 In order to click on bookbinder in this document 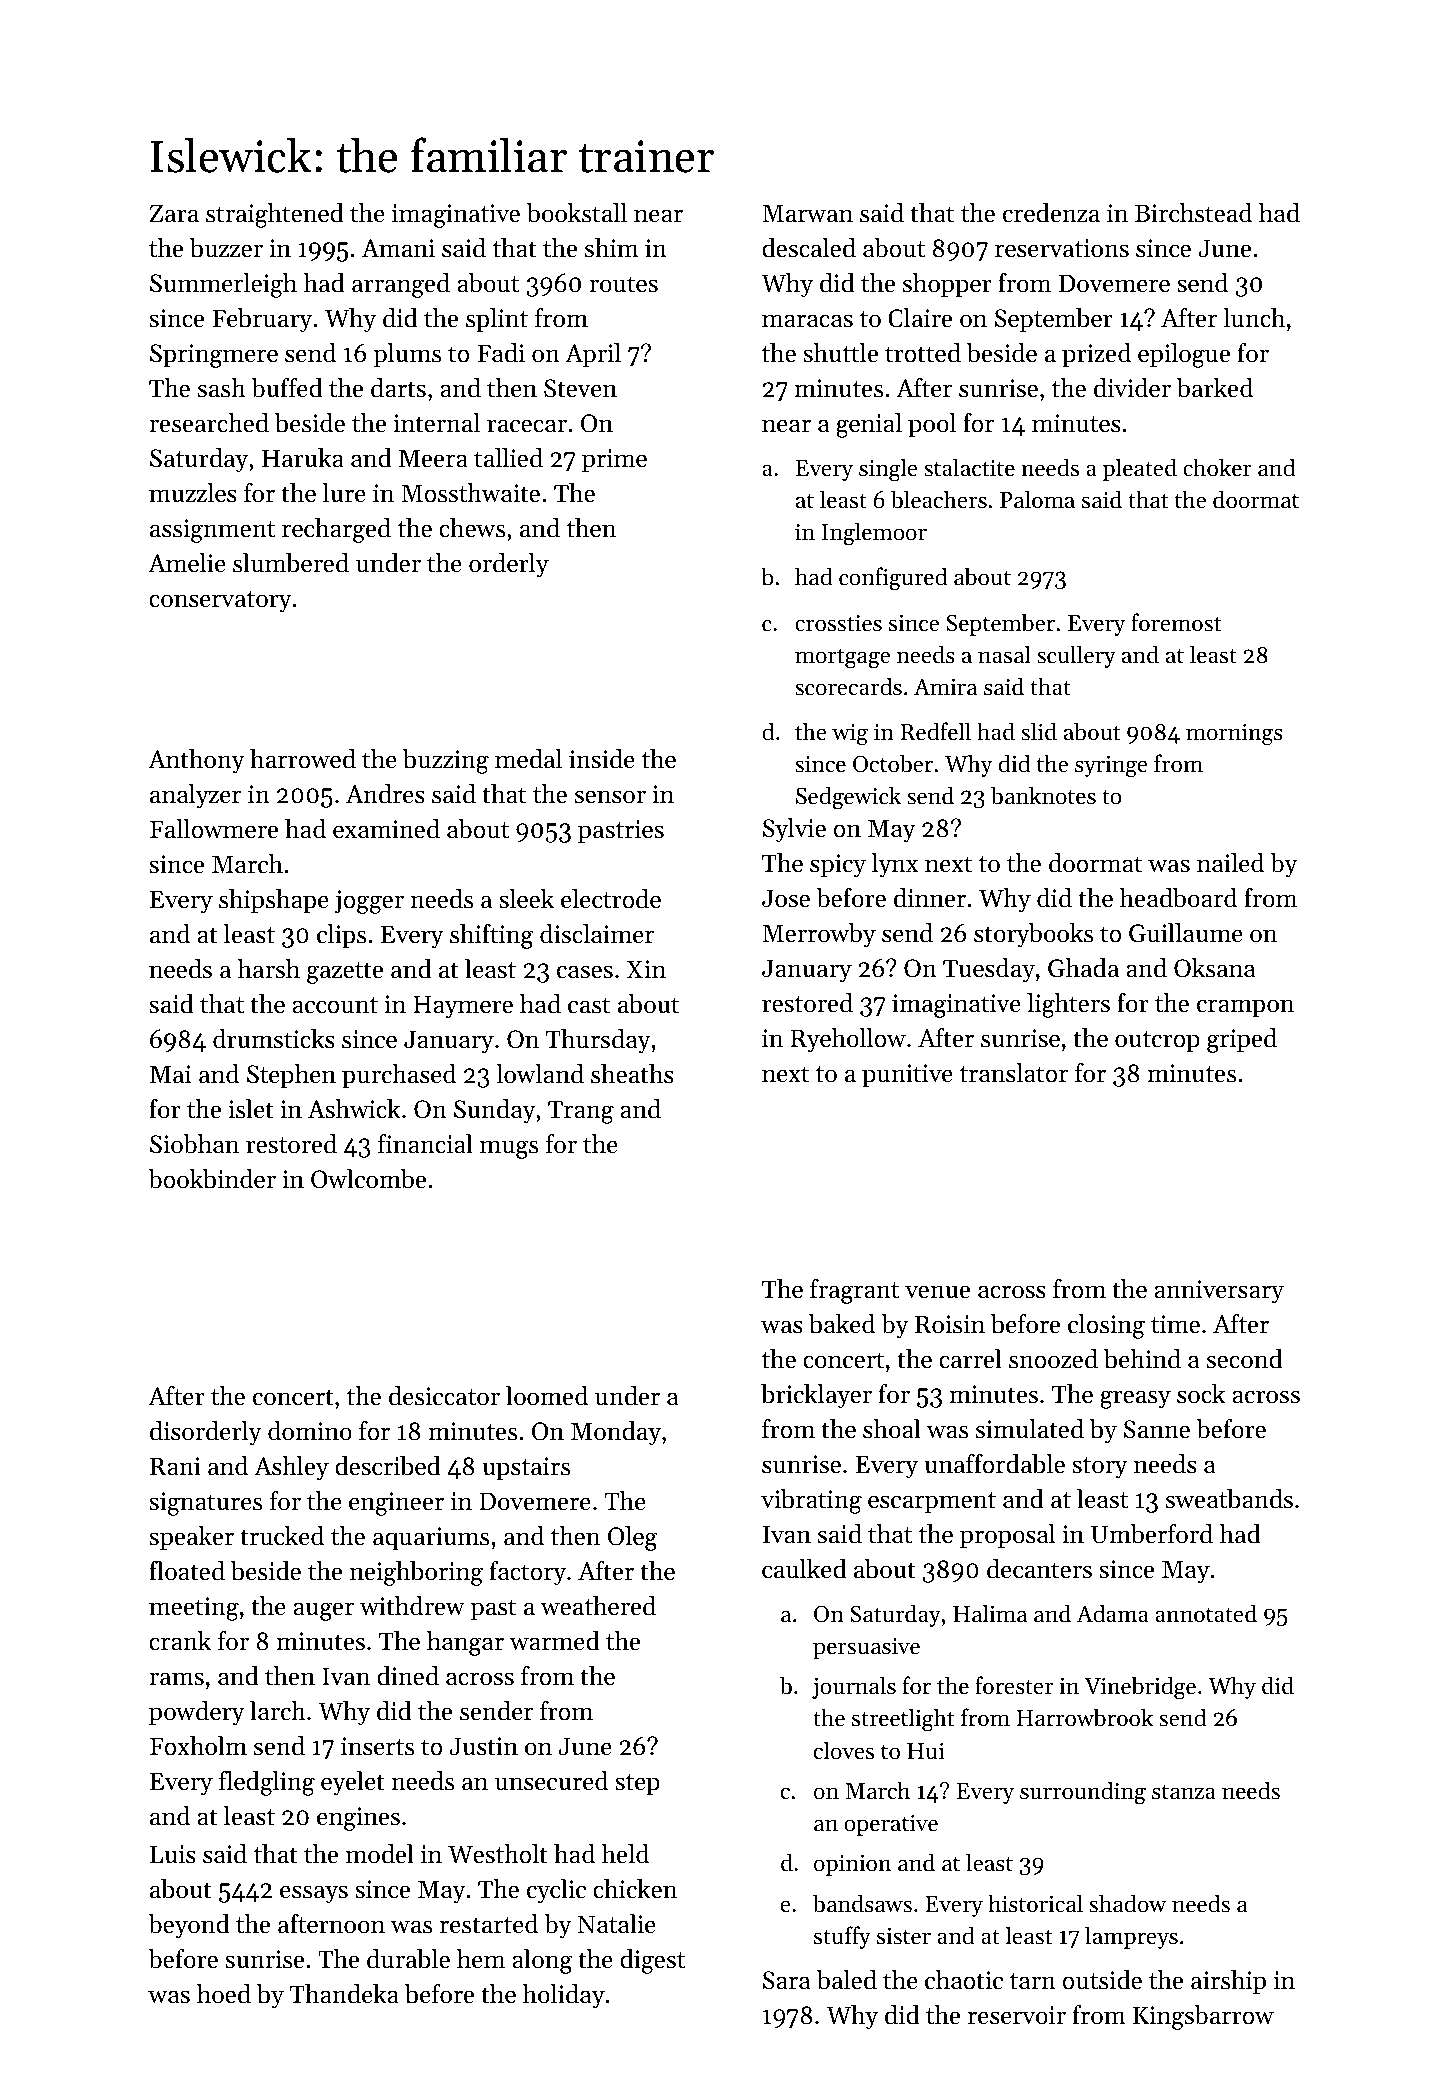, I will do `click(212, 1179)`.
